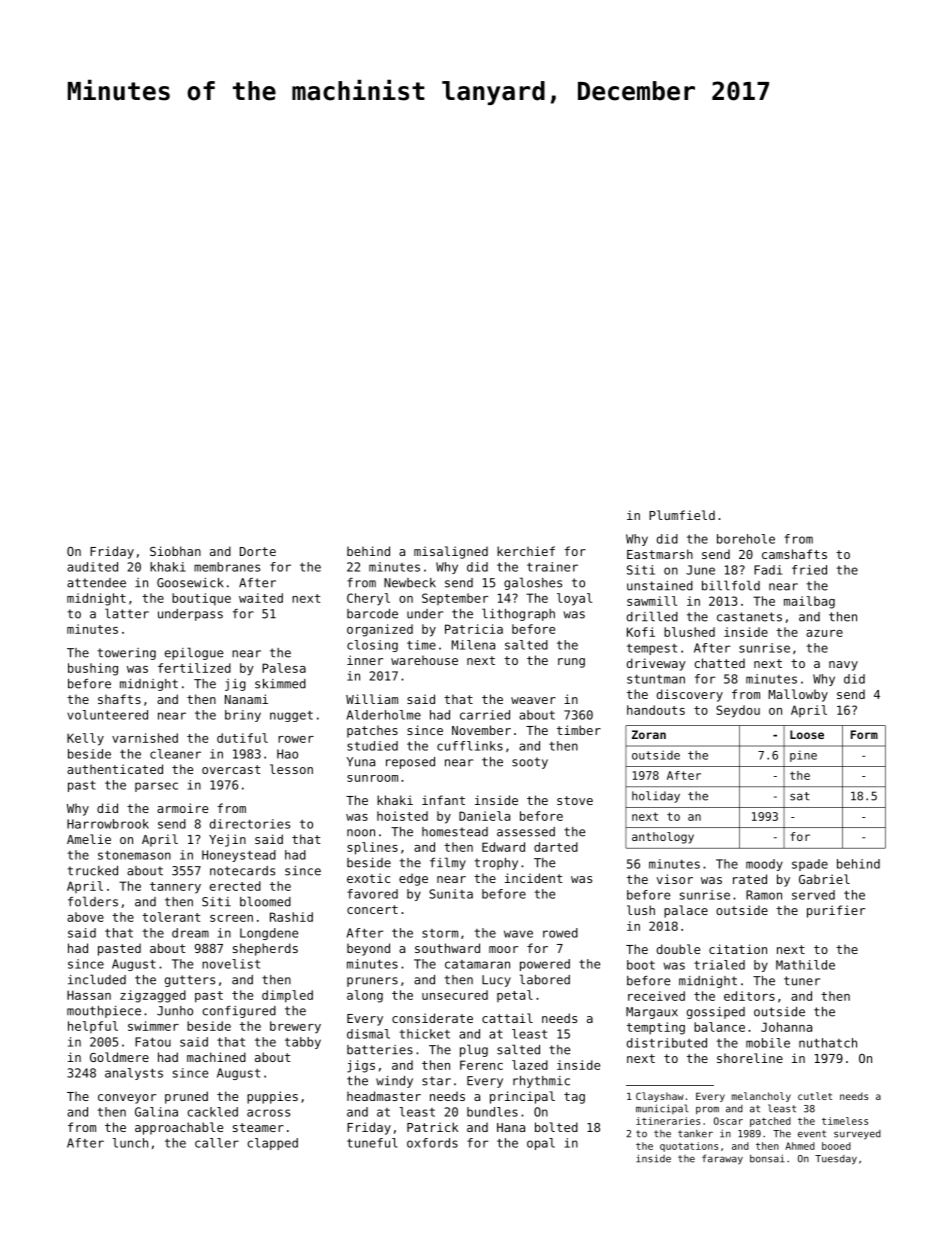 The height and width of the page is (1233, 952). What do you see at coordinates (518, 934) in the page?
I see `wave` at bounding box center [518, 934].
